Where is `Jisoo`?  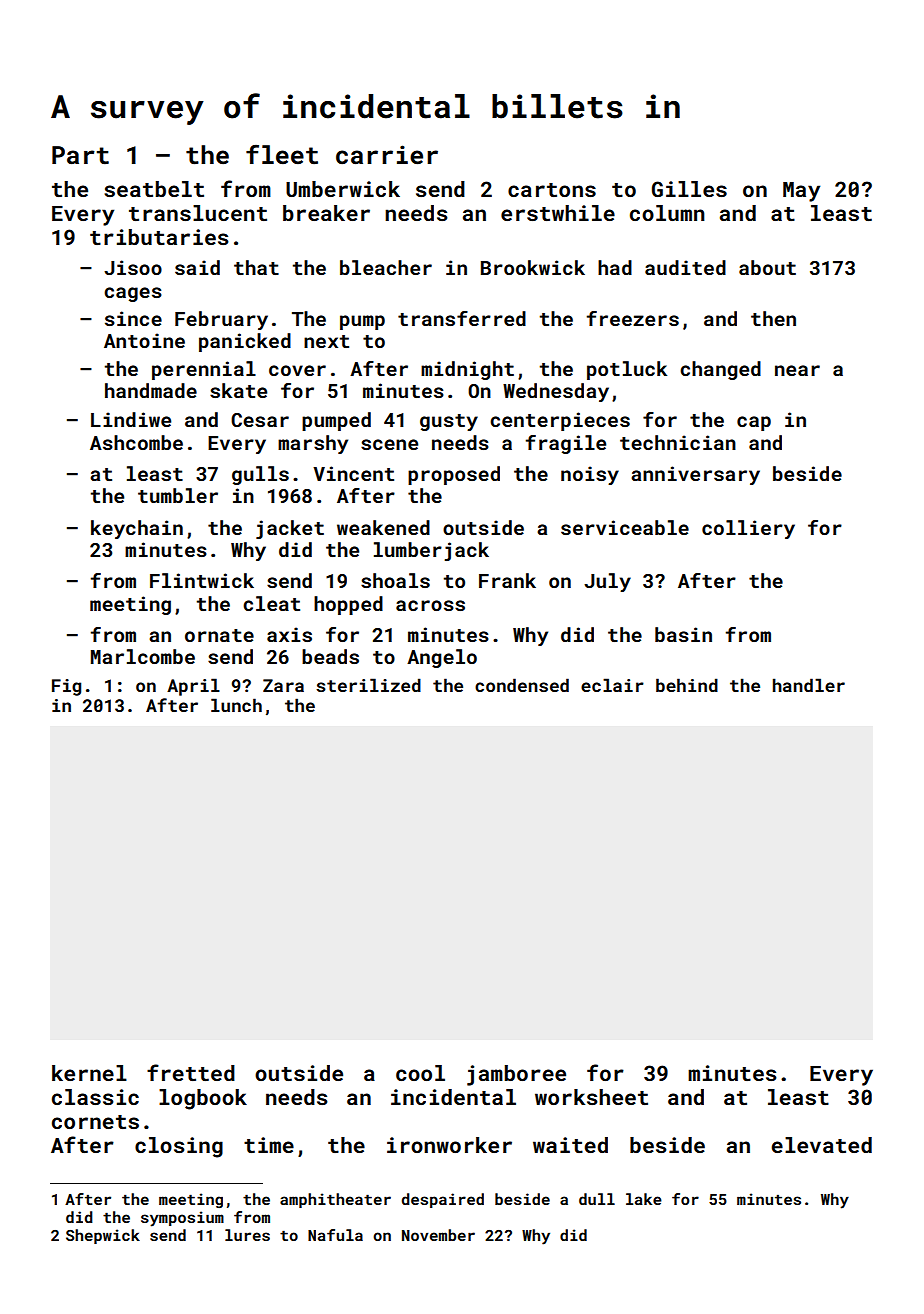 Jisoo is located at coordinates (133, 267).
